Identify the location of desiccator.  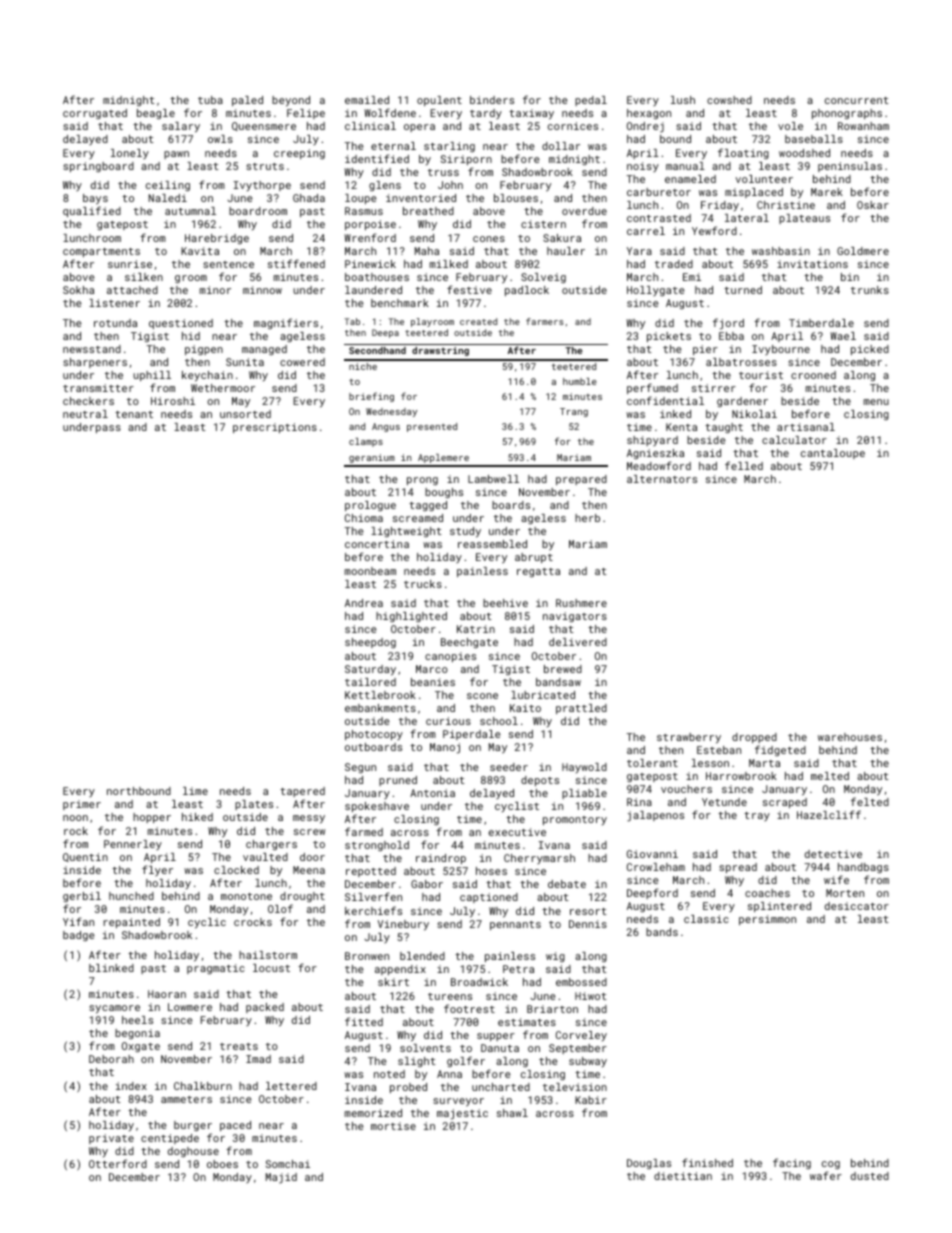
(857, 906).
